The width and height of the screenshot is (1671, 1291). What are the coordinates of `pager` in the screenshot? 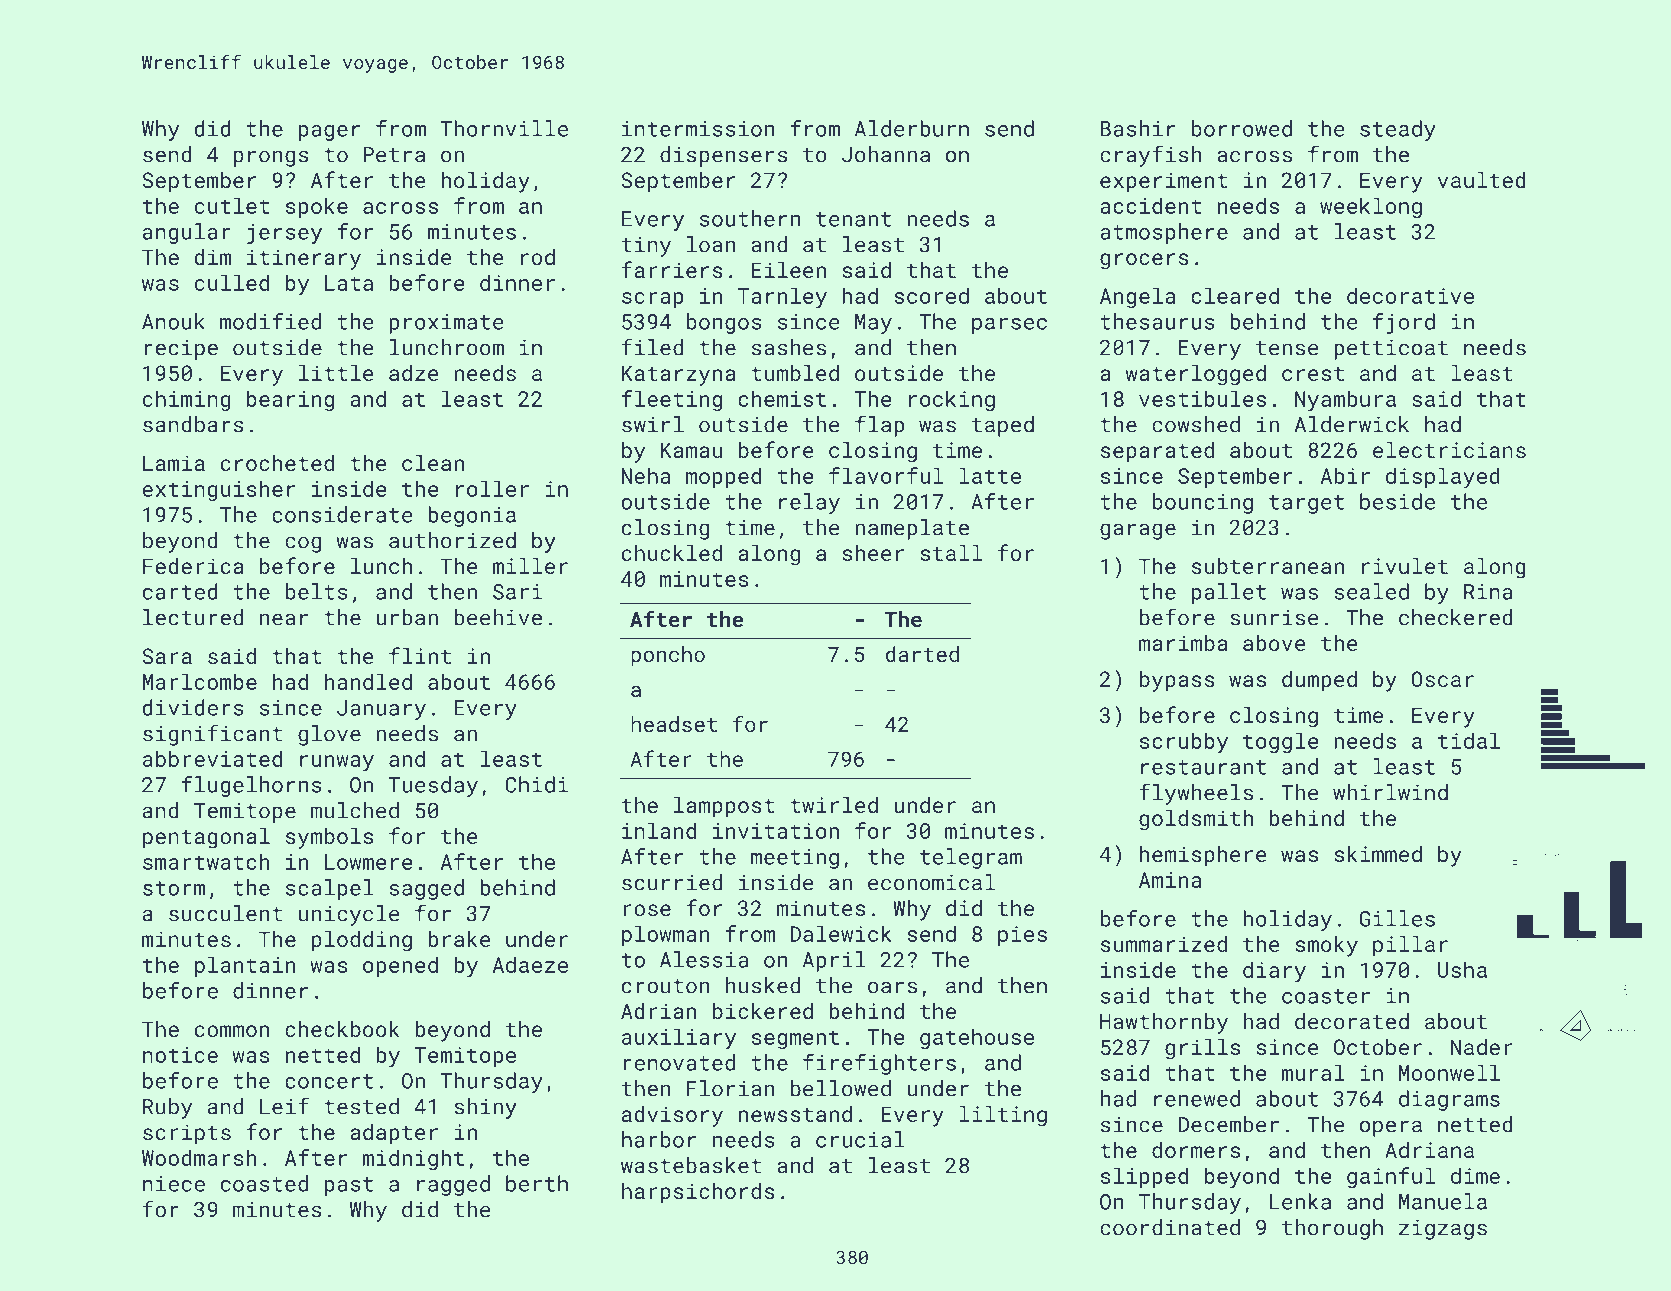 It's located at (329, 133).
